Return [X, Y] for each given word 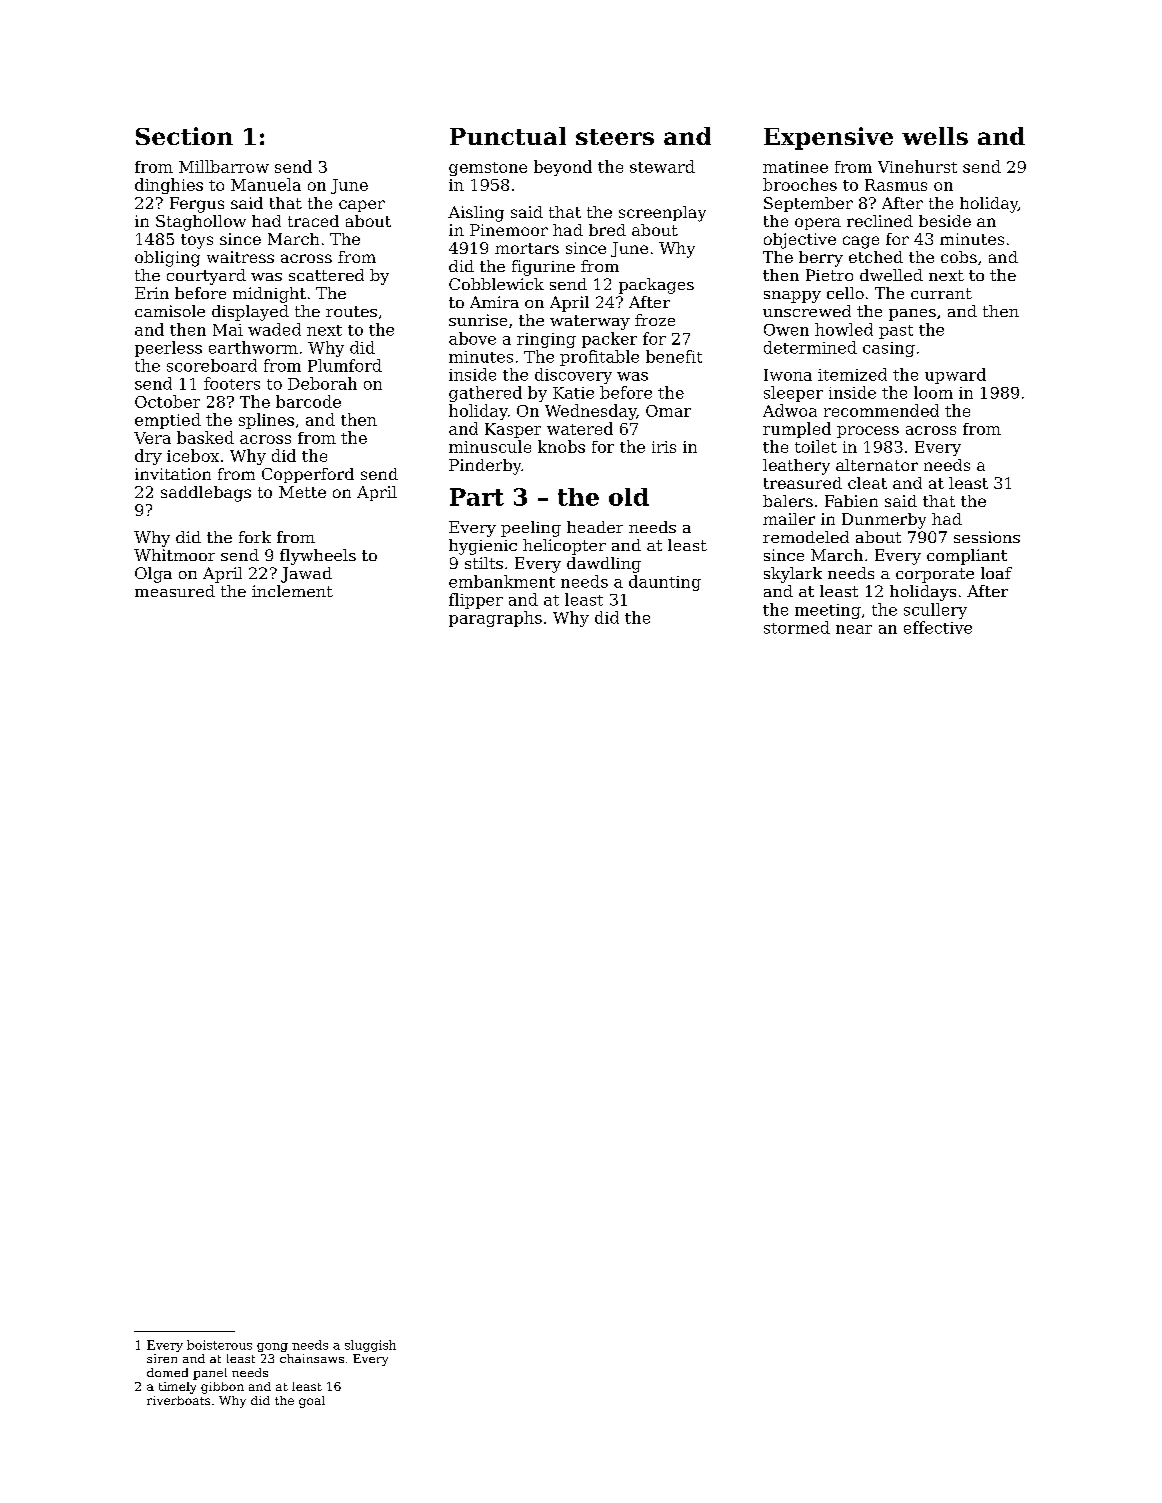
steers [615, 137]
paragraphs [495, 619]
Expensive [828, 138]
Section [184, 136]
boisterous [219, 1345]
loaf [996, 573]
